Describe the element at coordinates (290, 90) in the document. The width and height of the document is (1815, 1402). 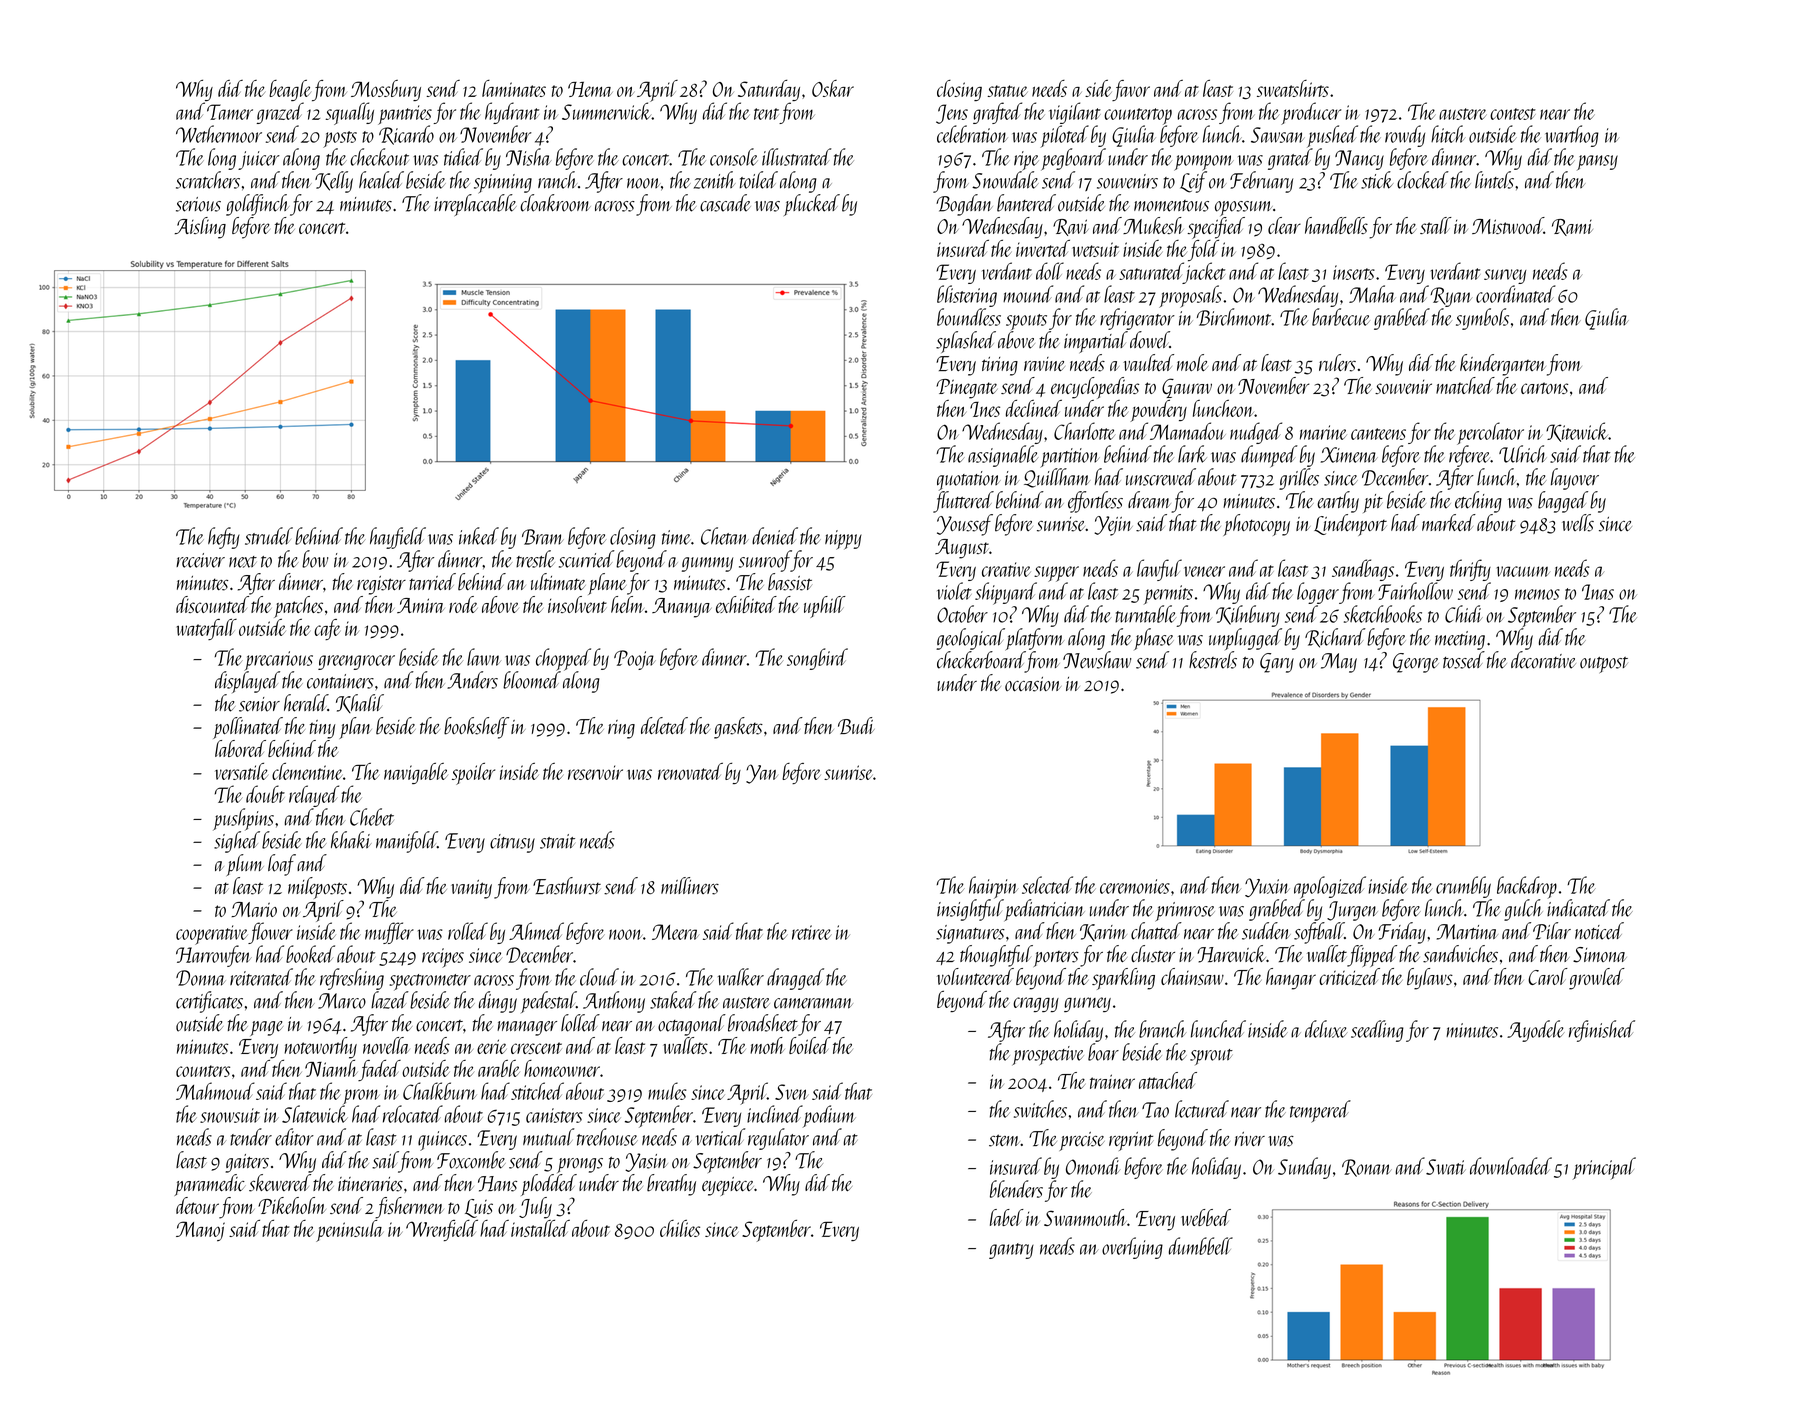
I see `beagle` at that location.
